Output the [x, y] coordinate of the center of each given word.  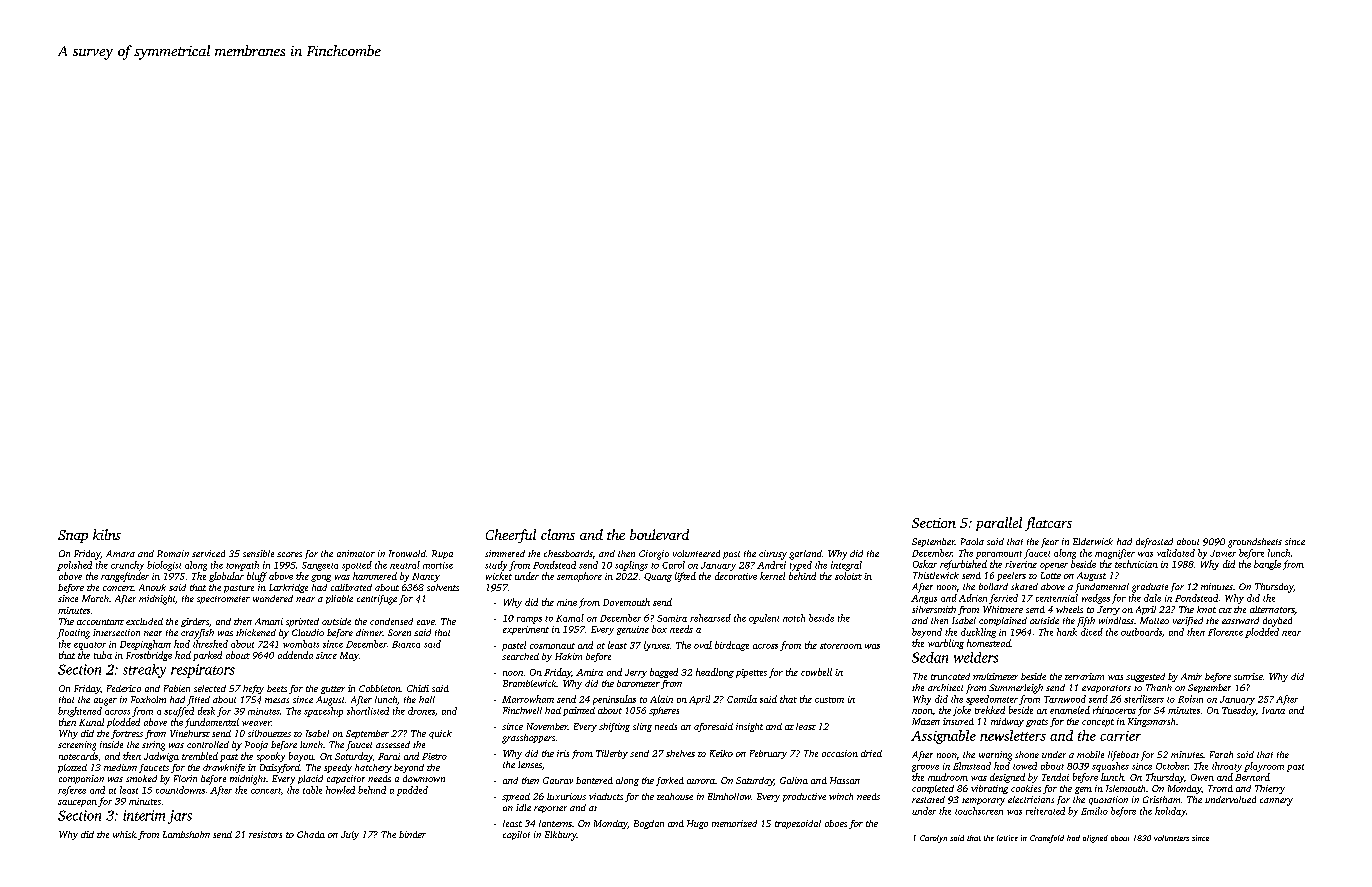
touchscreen [979, 811]
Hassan [845, 780]
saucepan [77, 803]
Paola [972, 541]
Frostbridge [149, 656]
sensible [258, 553]
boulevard [659, 534]
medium [120, 767]
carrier [1120, 736]
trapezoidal [798, 824]
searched [520, 656]
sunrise [1248, 676]
